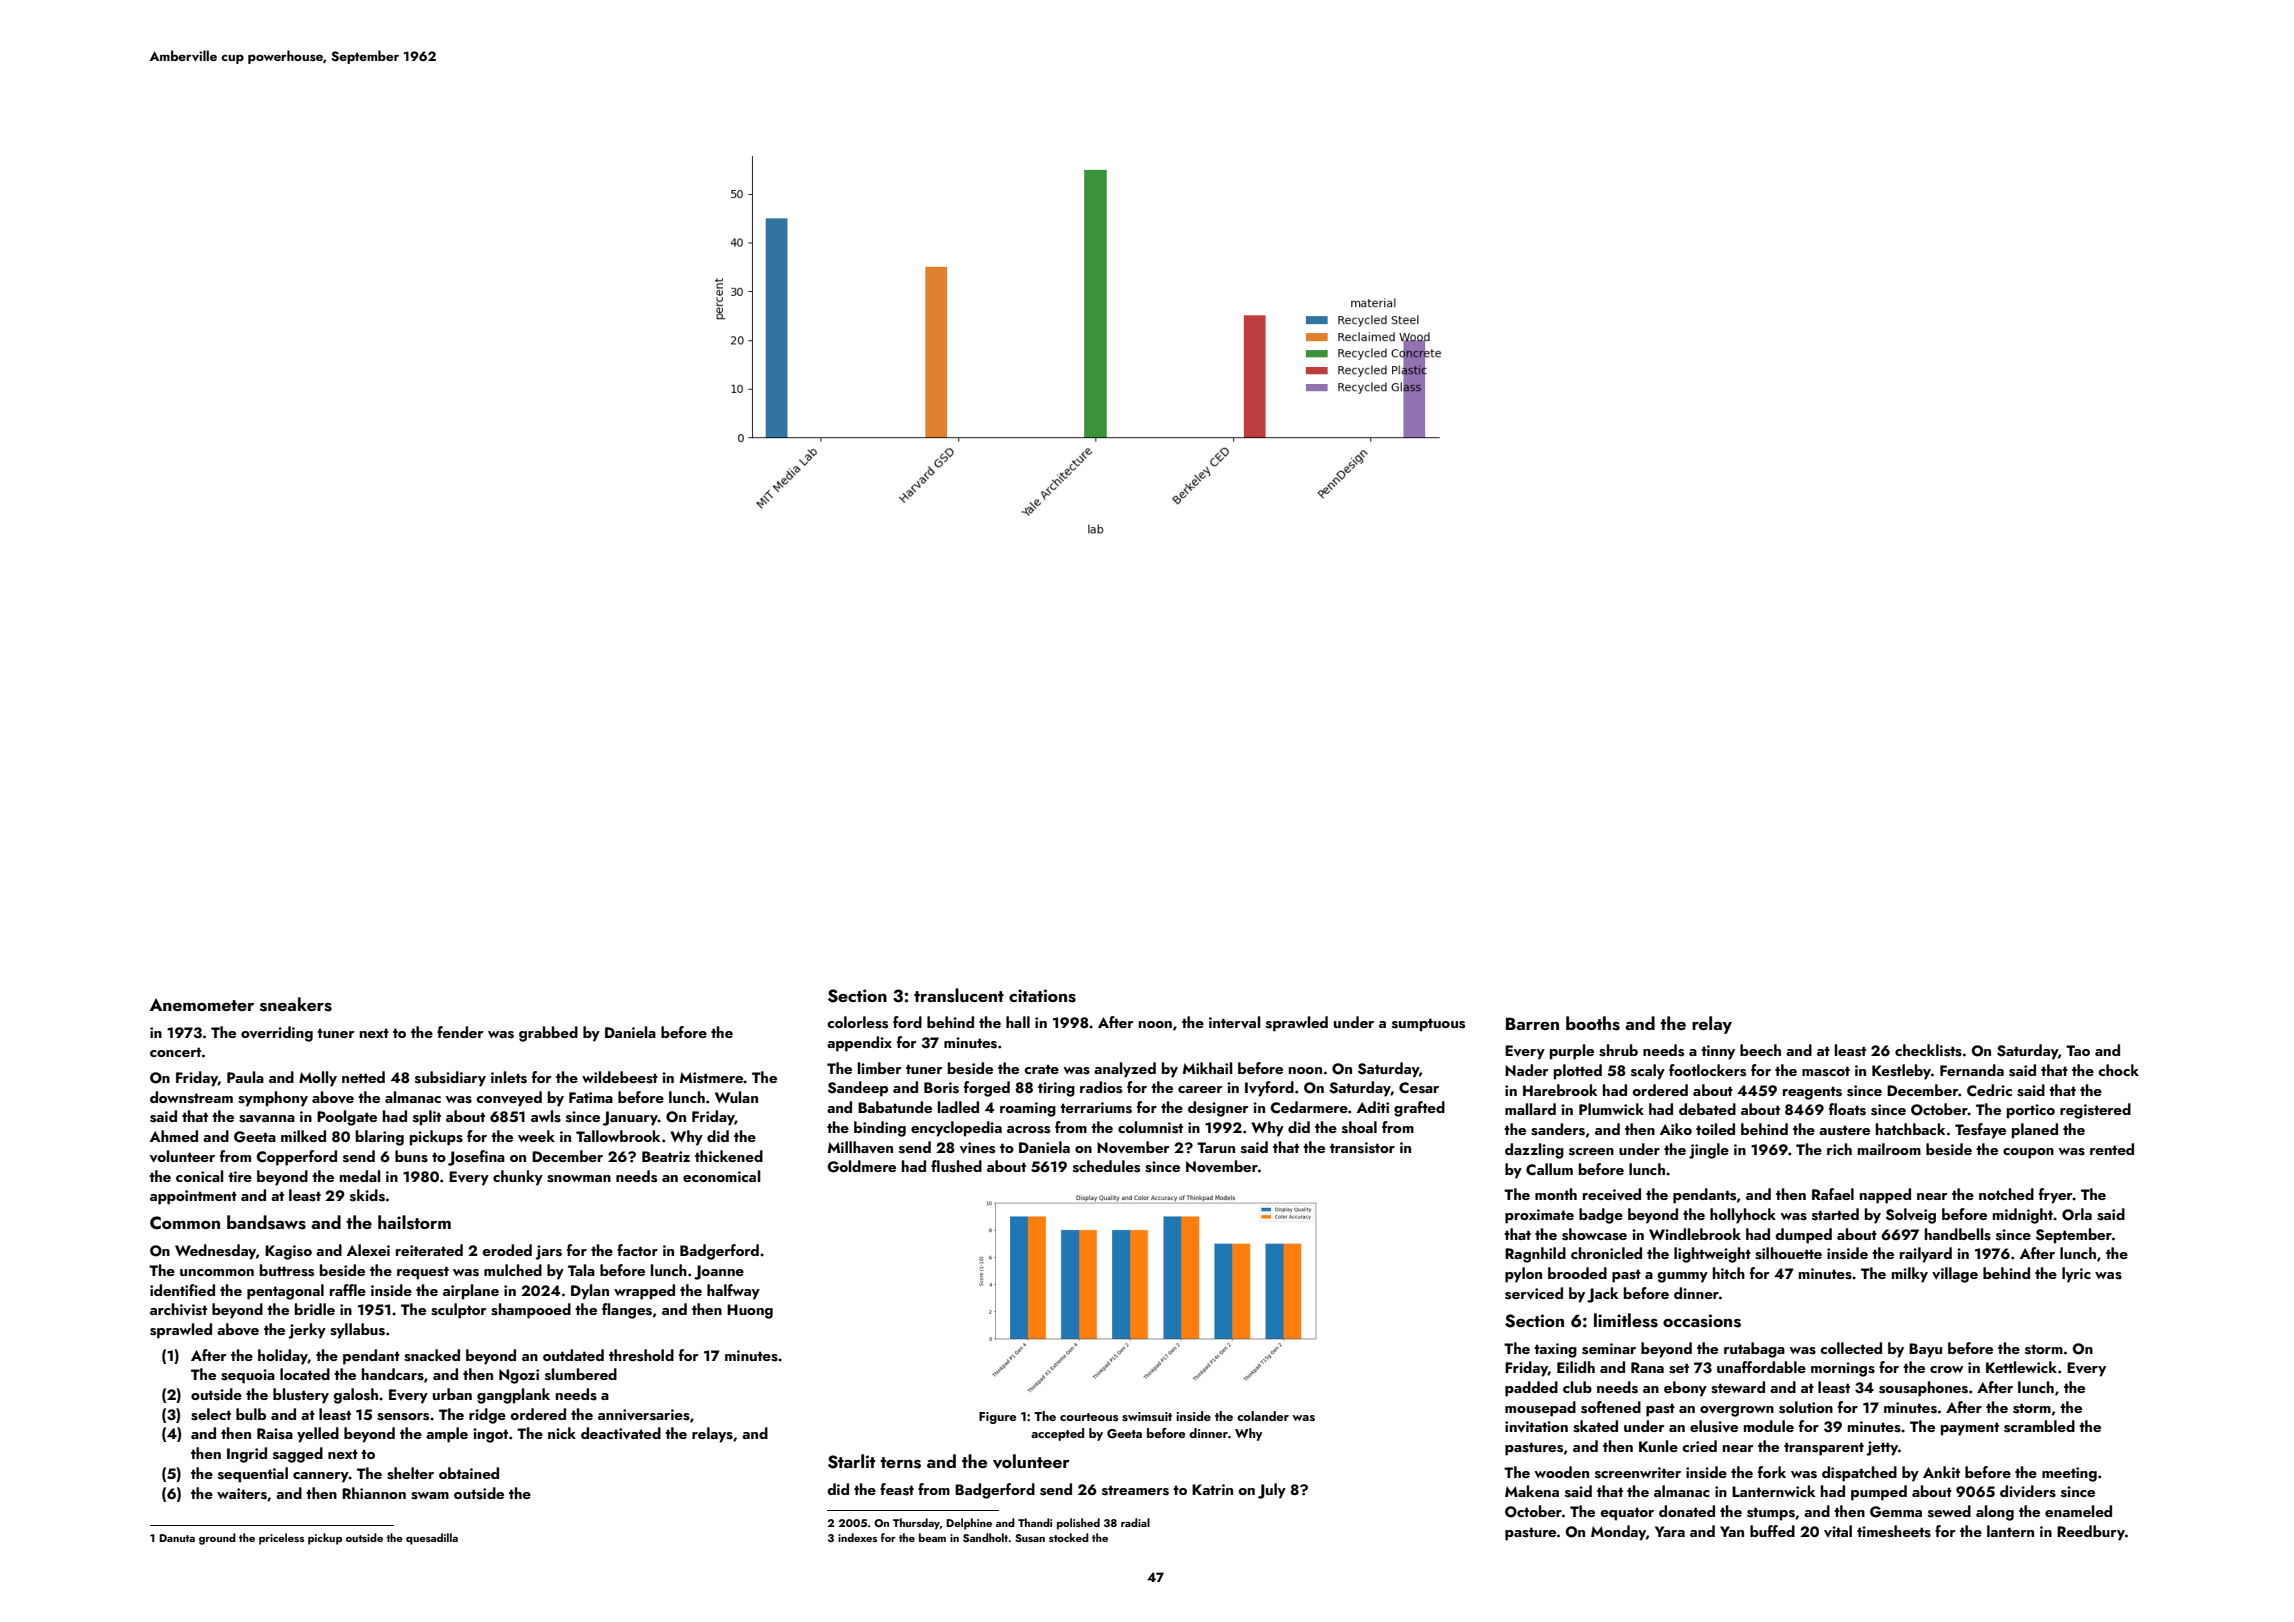 The height and width of the screenshot is (1622, 2294). I want to click on booths, so click(1593, 1023).
